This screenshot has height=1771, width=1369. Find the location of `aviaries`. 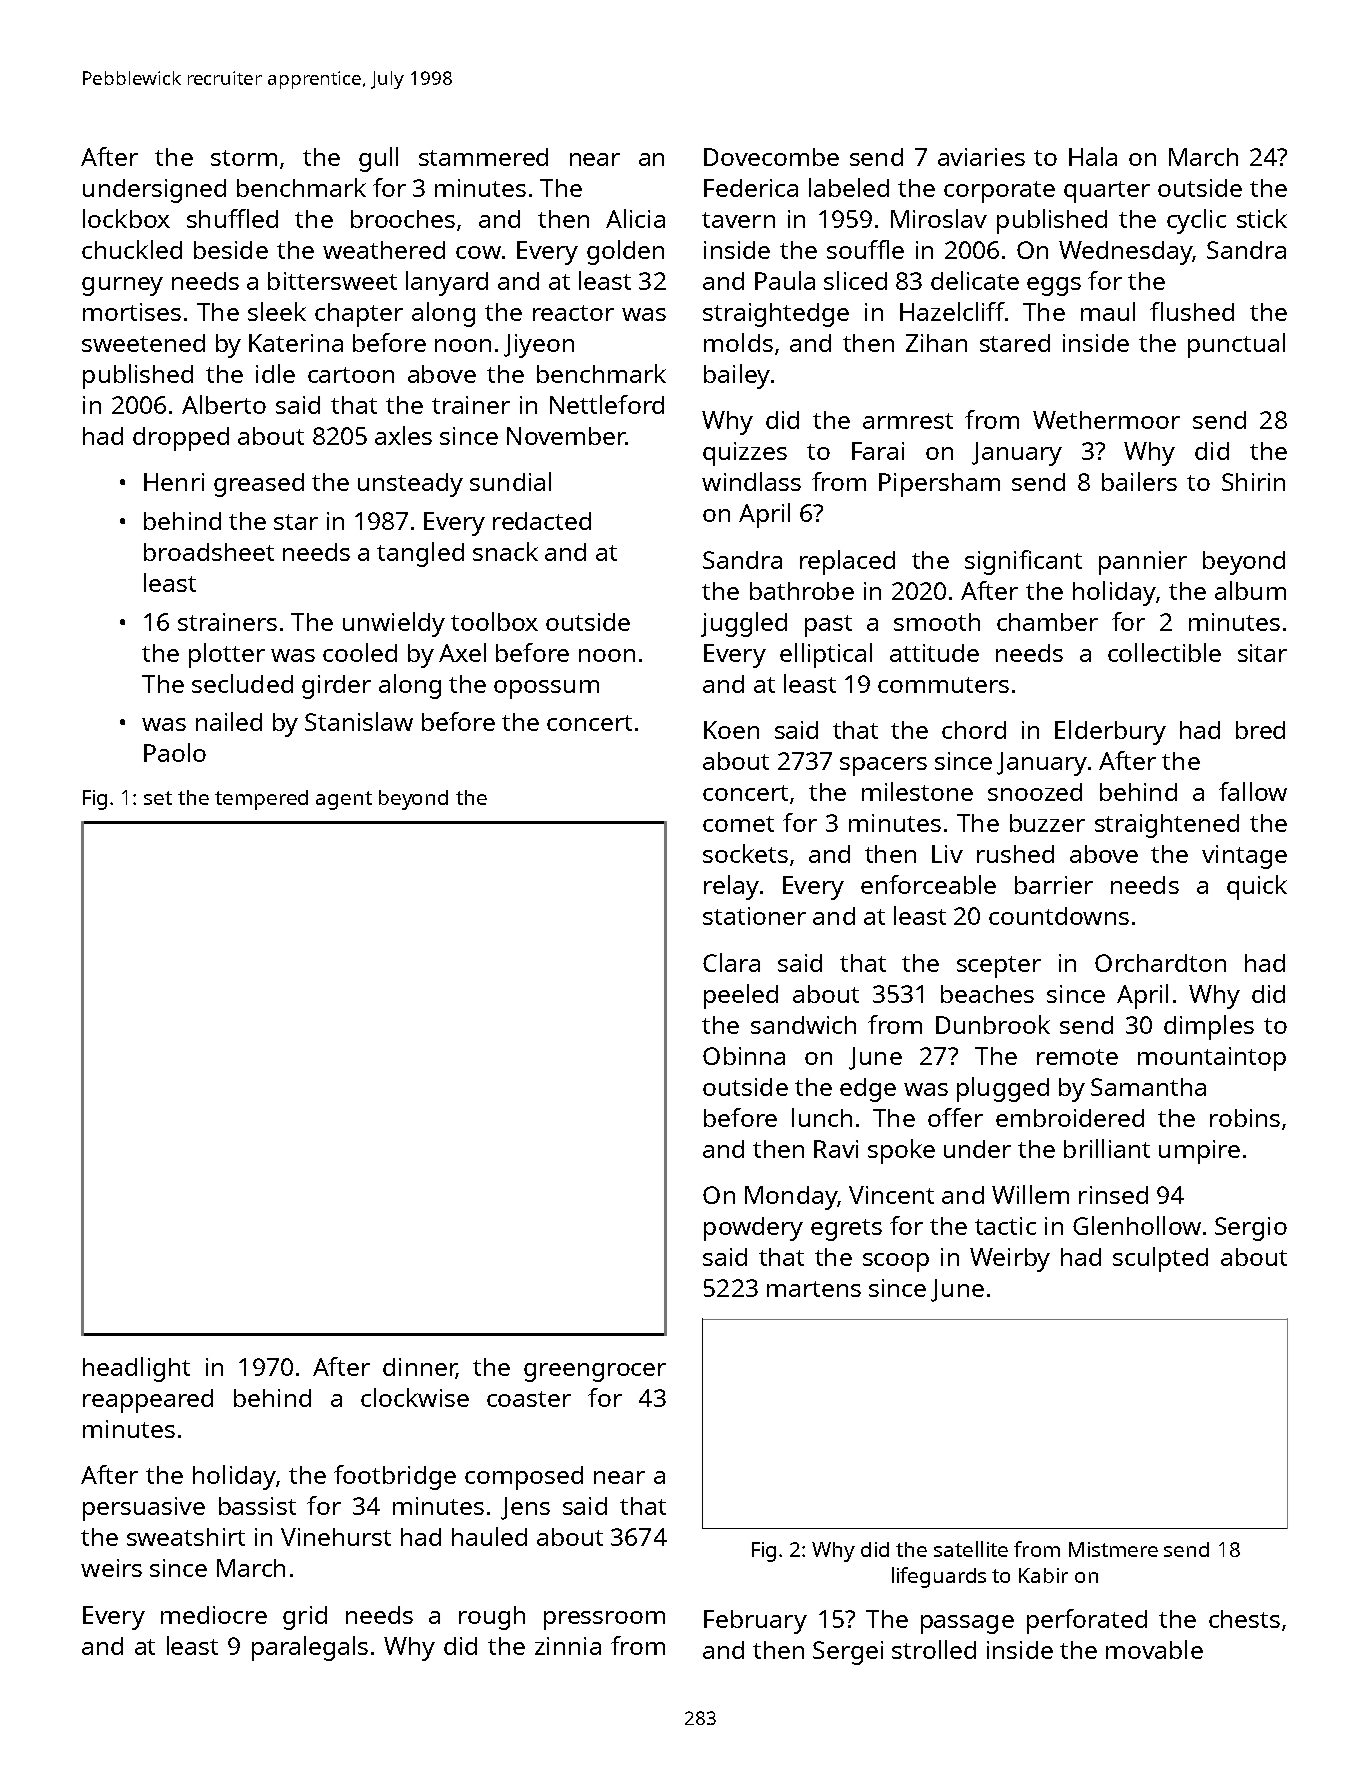

aviaries is located at coordinates (981, 157).
